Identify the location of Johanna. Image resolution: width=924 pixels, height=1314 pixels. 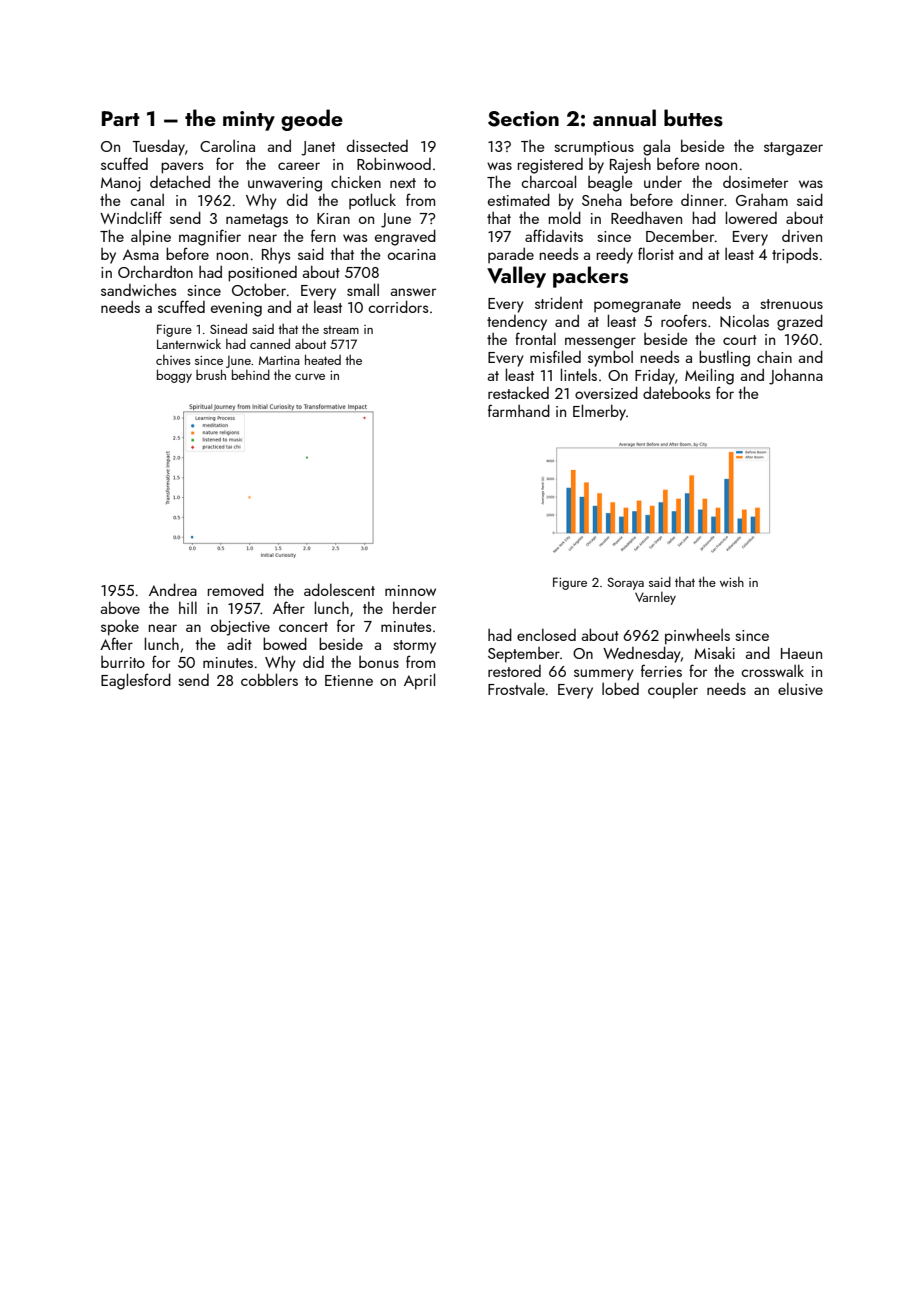
(796, 377).
